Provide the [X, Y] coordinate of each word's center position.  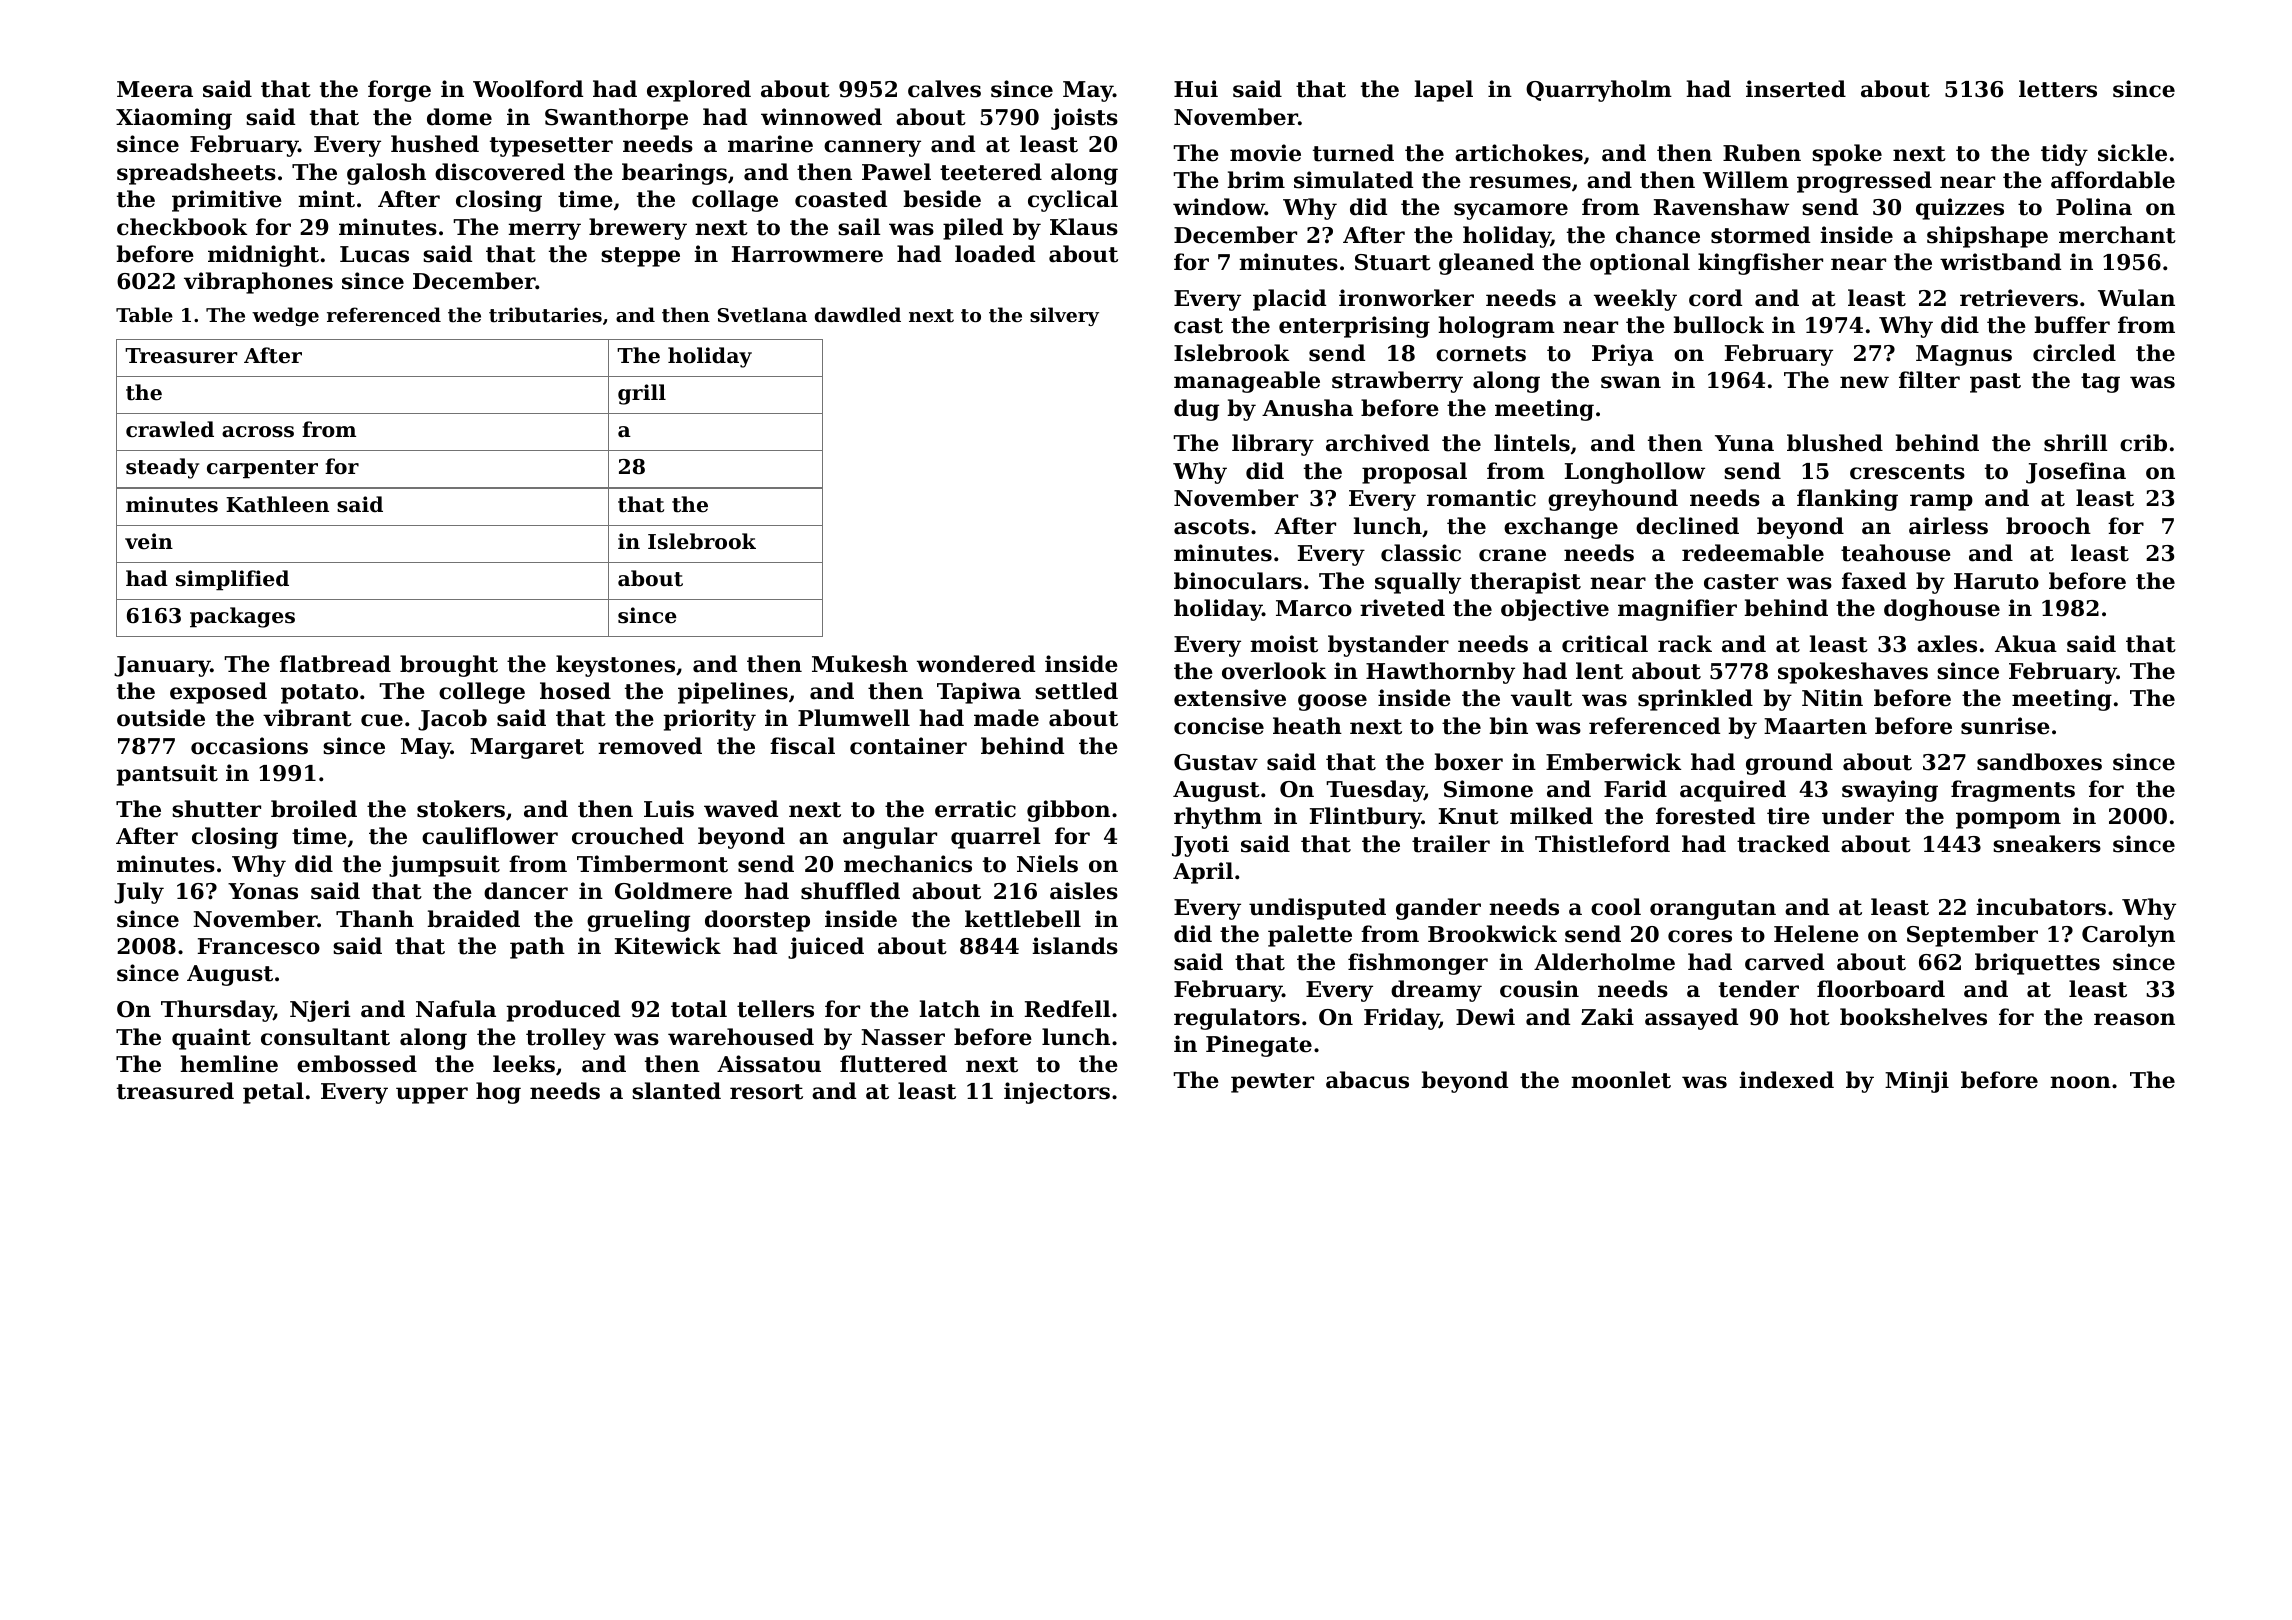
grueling [638, 921]
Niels [1047, 864]
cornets [1481, 354]
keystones [615, 666]
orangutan [1713, 910]
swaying [1890, 791]
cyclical [1073, 201]
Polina [2094, 207]
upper [432, 1095]
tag [2100, 383]
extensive [1230, 698]
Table [144, 314]
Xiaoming [174, 119]
